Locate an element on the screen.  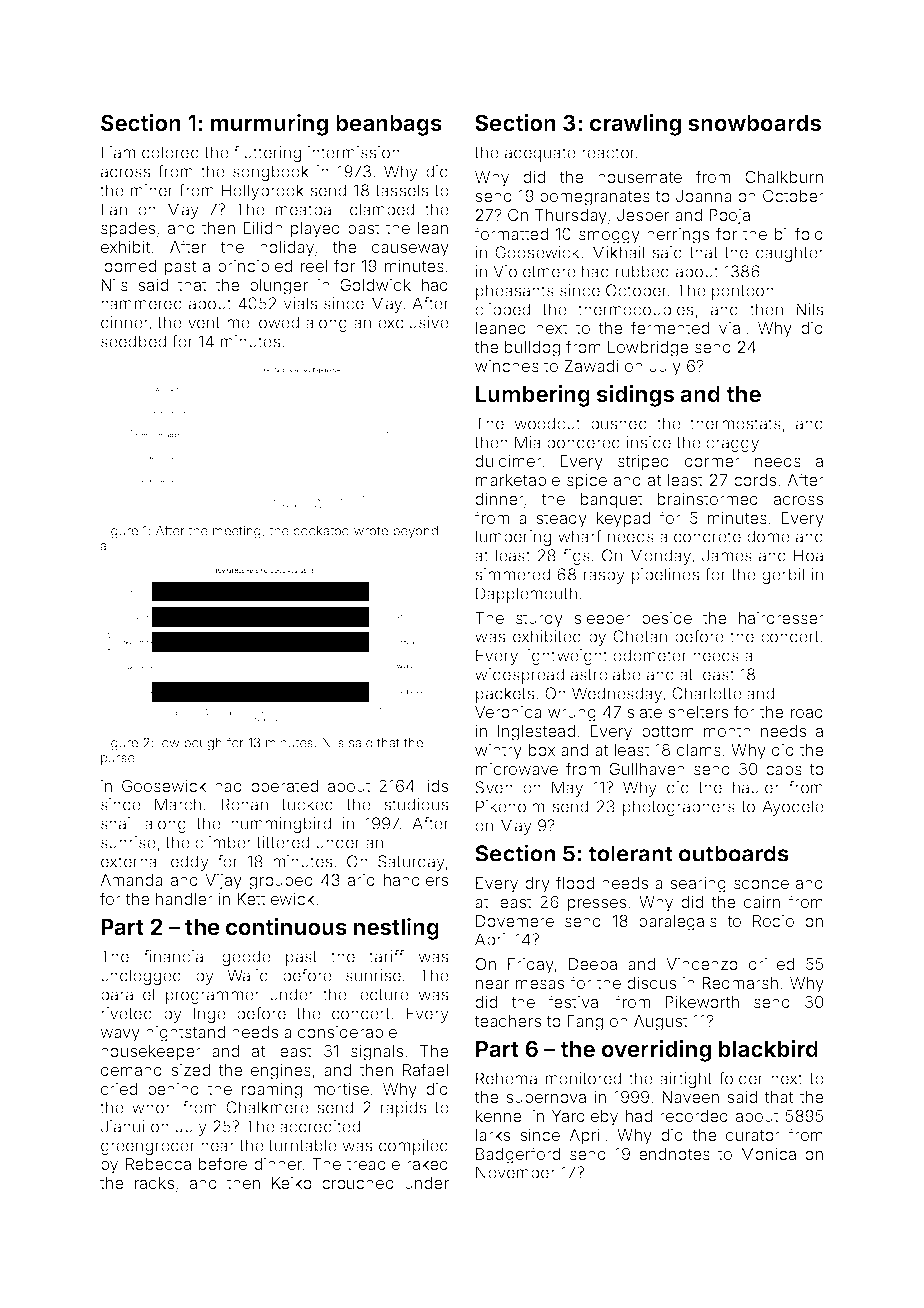
reactor is located at coordinates (608, 153).
